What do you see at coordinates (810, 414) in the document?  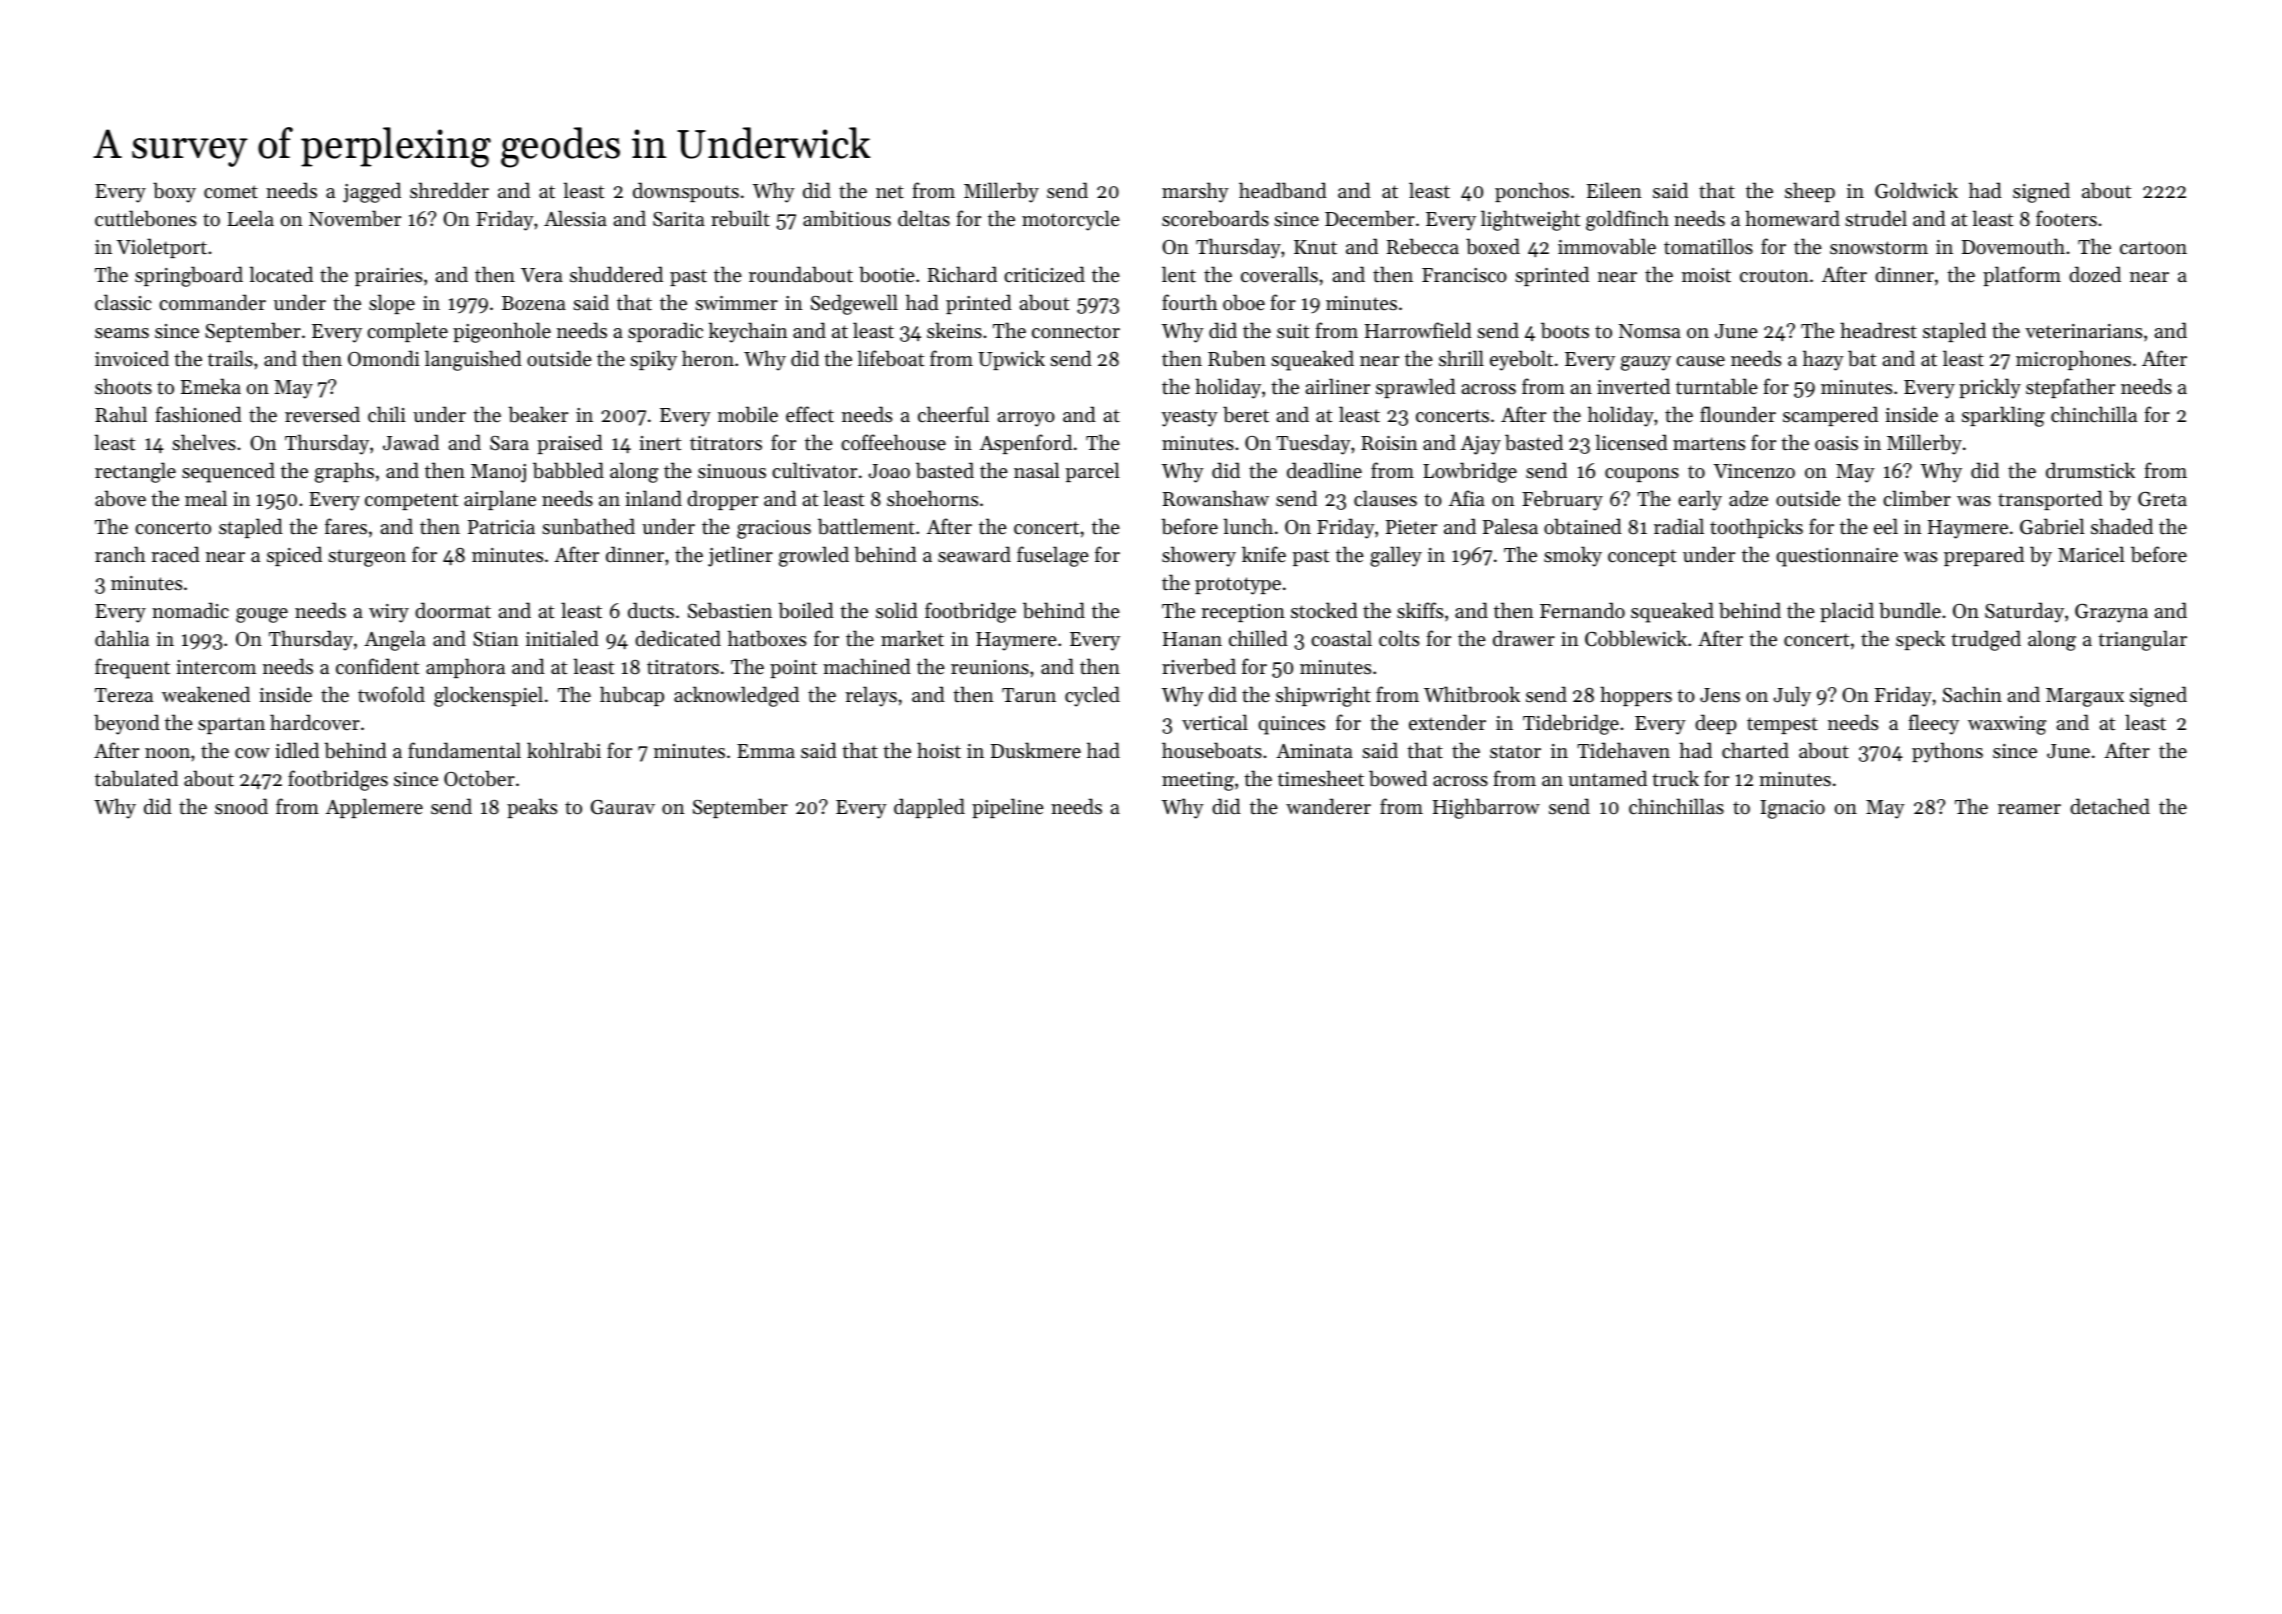 I see `effect` at bounding box center [810, 414].
